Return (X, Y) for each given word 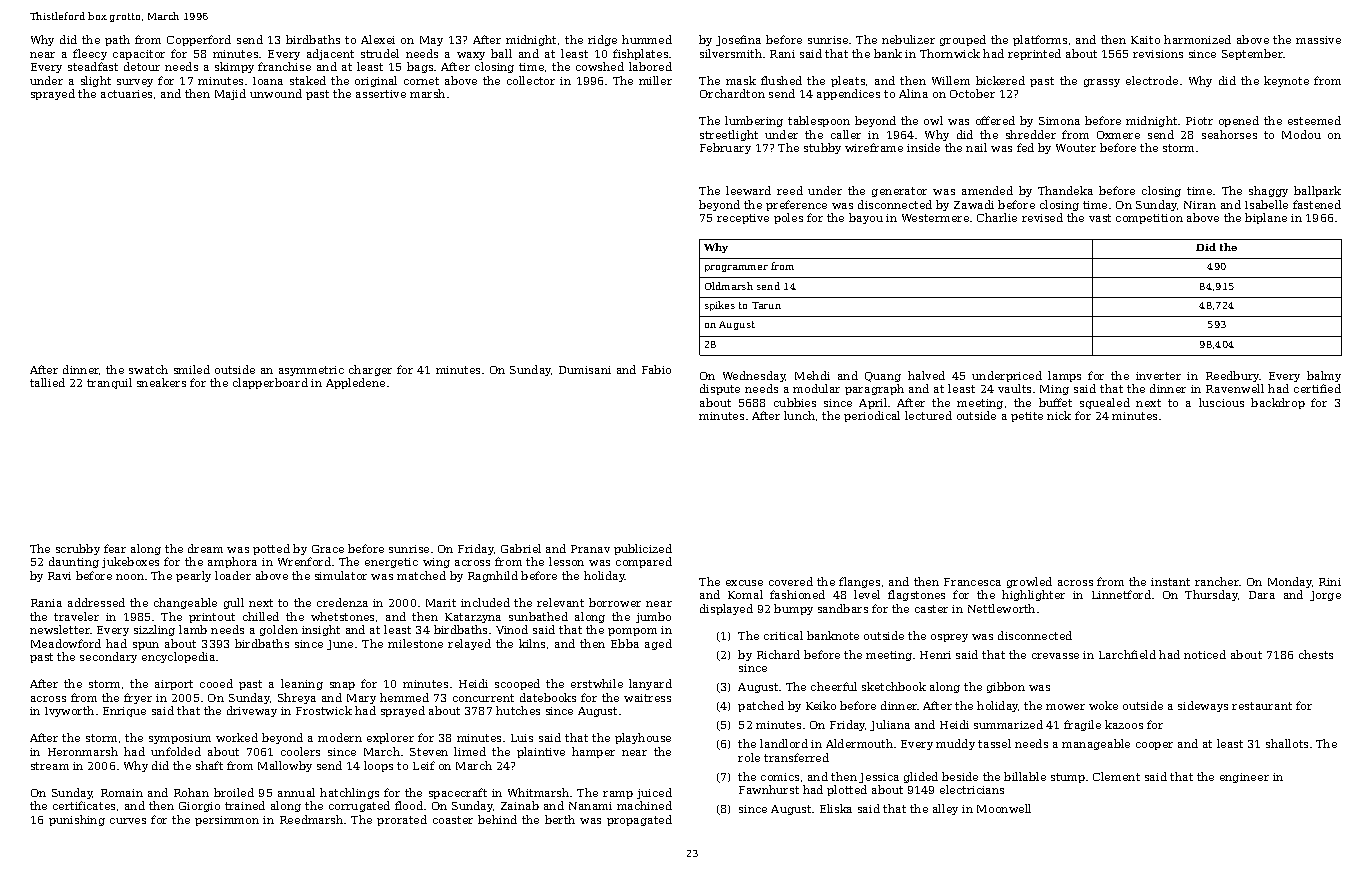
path (117, 40)
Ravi (59, 576)
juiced (654, 793)
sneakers (161, 382)
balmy (1324, 376)
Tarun (766, 305)
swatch (148, 369)
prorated (402, 820)
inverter (1158, 376)
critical (783, 635)
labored (650, 66)
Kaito (1145, 40)
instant (1170, 582)
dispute (720, 389)
